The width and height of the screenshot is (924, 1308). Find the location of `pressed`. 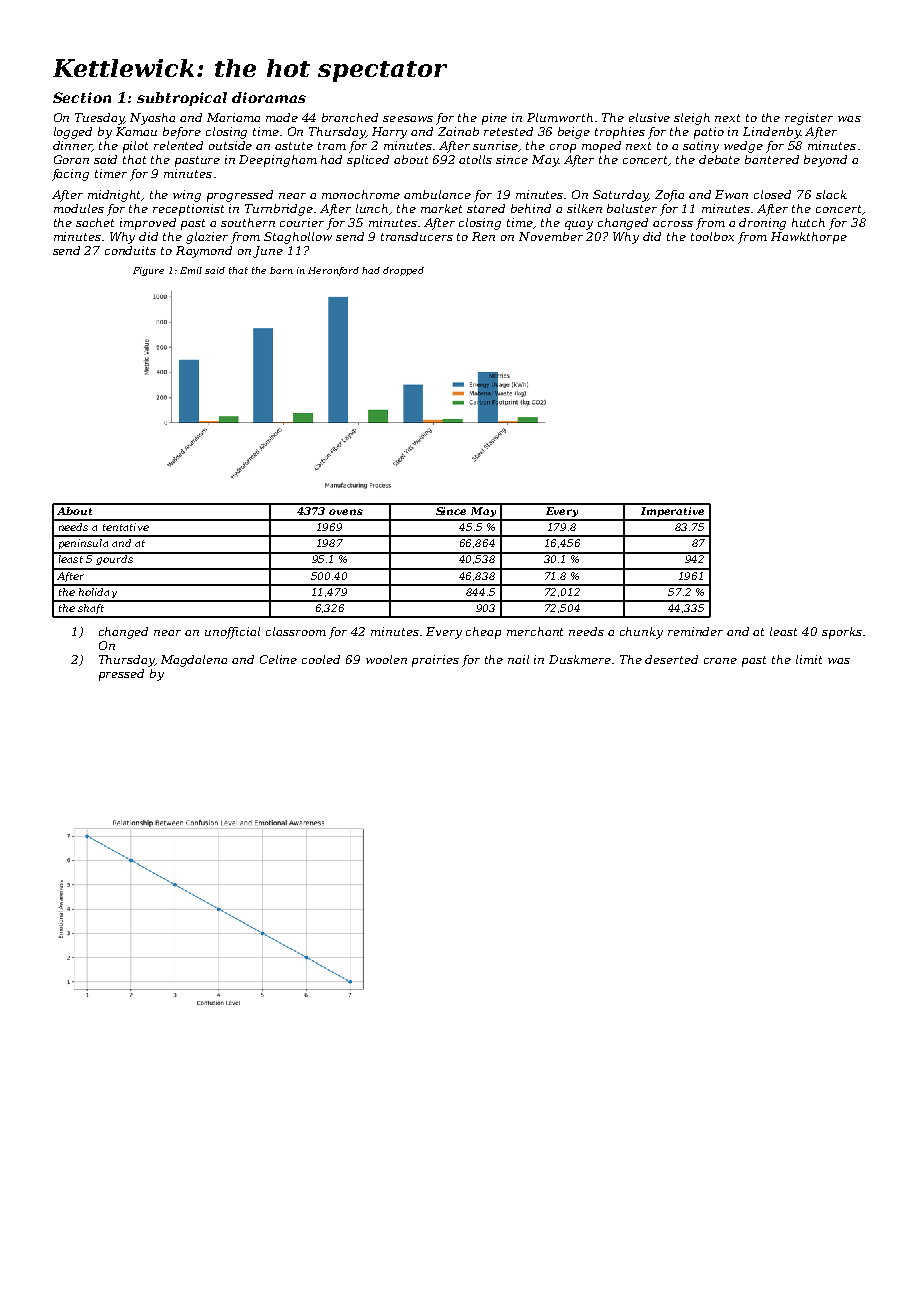

pressed is located at coordinates (121, 675).
